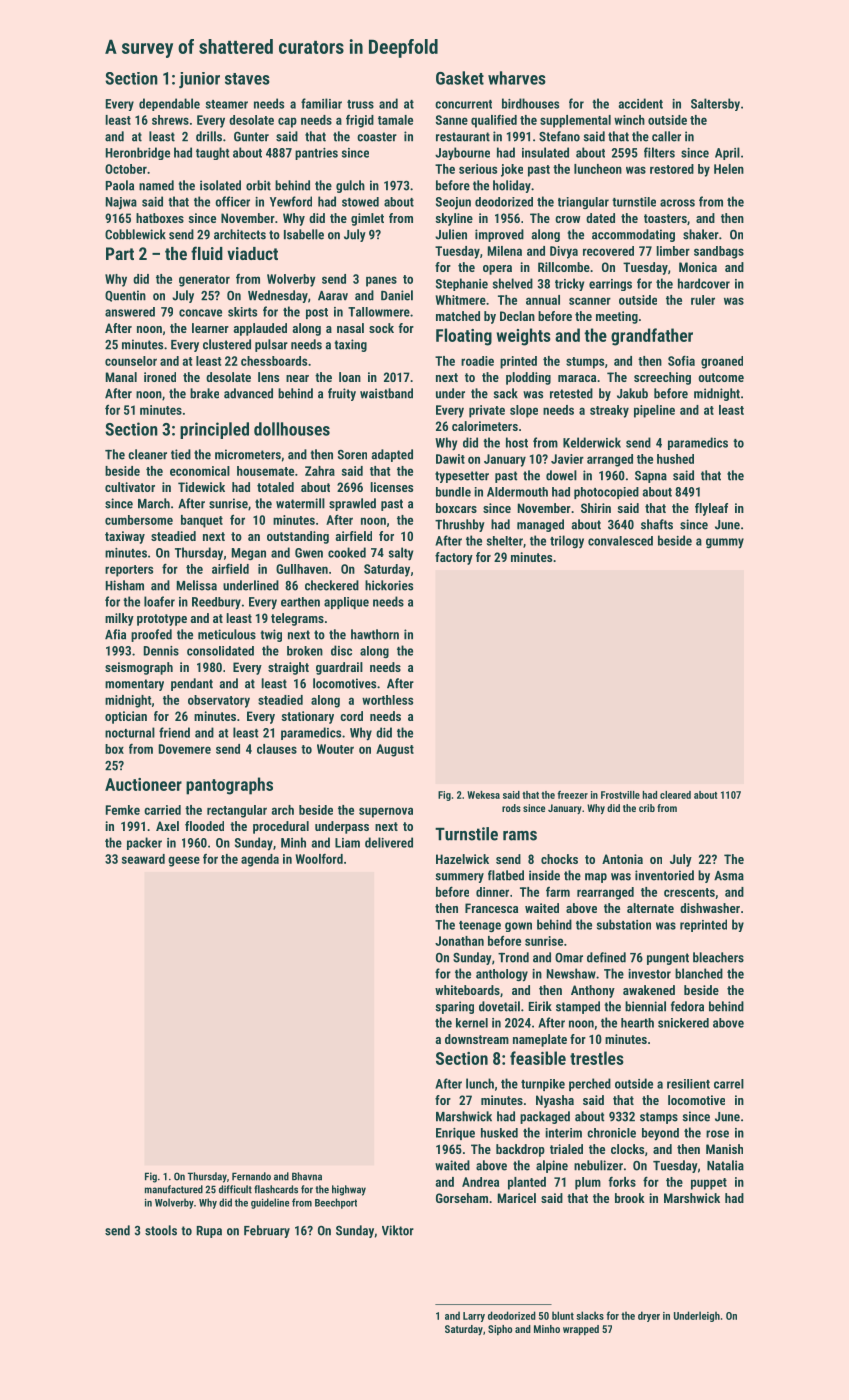 The height and width of the screenshot is (1400, 849). I want to click on Sapna, so click(651, 477).
